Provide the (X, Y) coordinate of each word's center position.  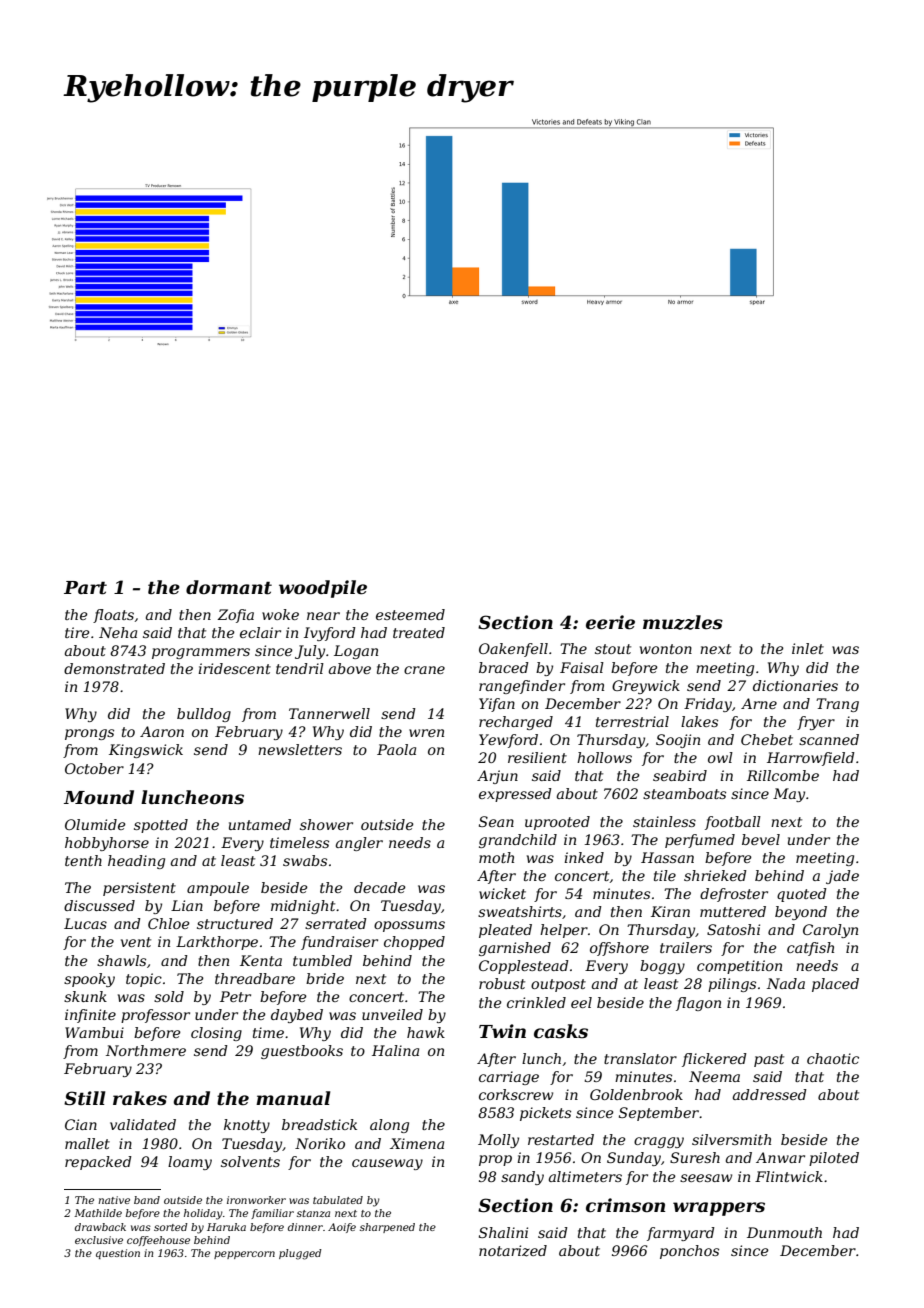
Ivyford (330, 634)
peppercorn (244, 1255)
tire (77, 632)
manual (293, 1098)
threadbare (255, 978)
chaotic (833, 1058)
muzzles (683, 622)
